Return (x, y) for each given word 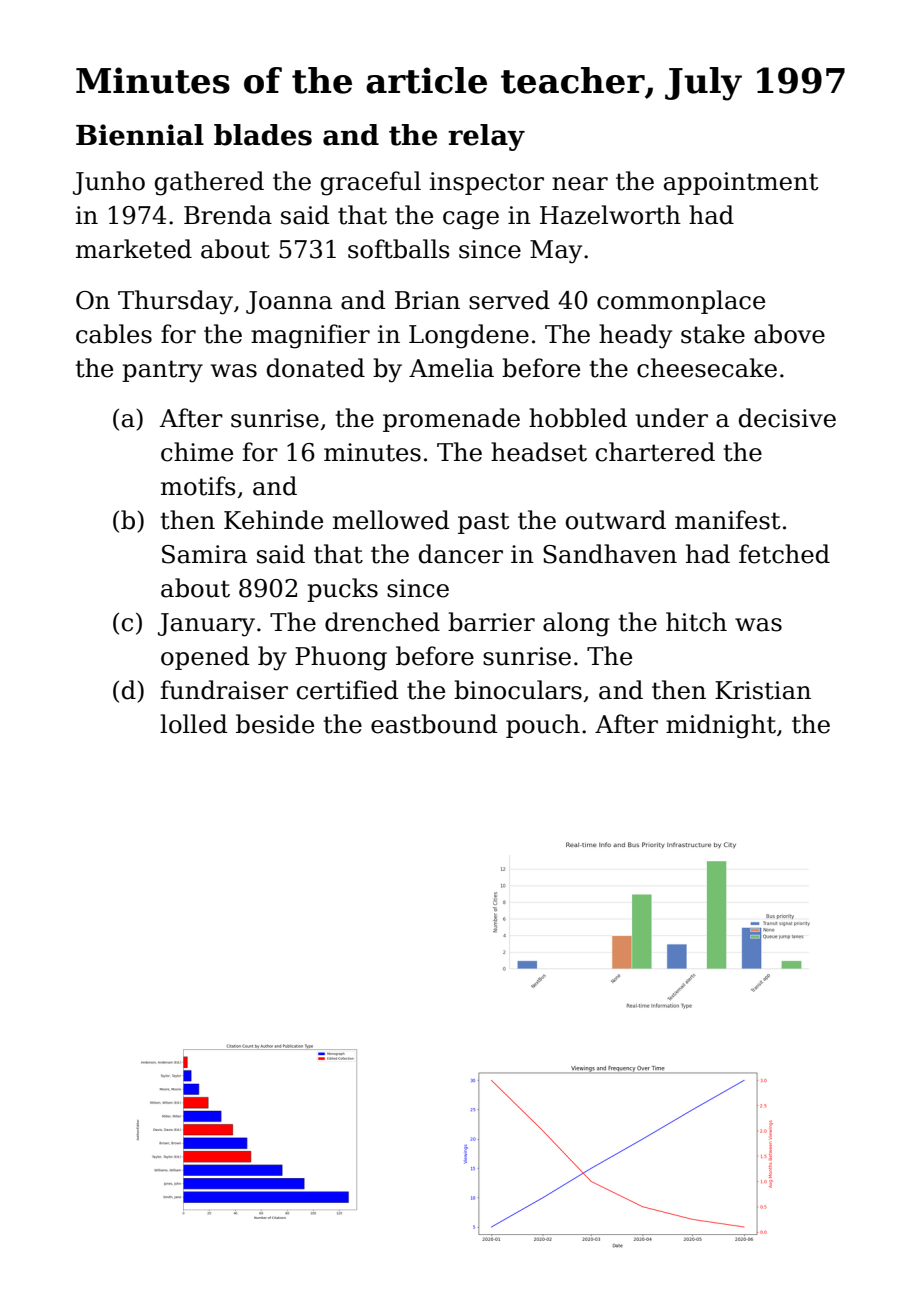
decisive (787, 418)
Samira (204, 554)
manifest (727, 520)
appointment (741, 183)
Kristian (763, 690)
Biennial (140, 135)
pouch (543, 726)
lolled (193, 724)
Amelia (451, 368)
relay (486, 137)
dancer (461, 554)
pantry (162, 371)
